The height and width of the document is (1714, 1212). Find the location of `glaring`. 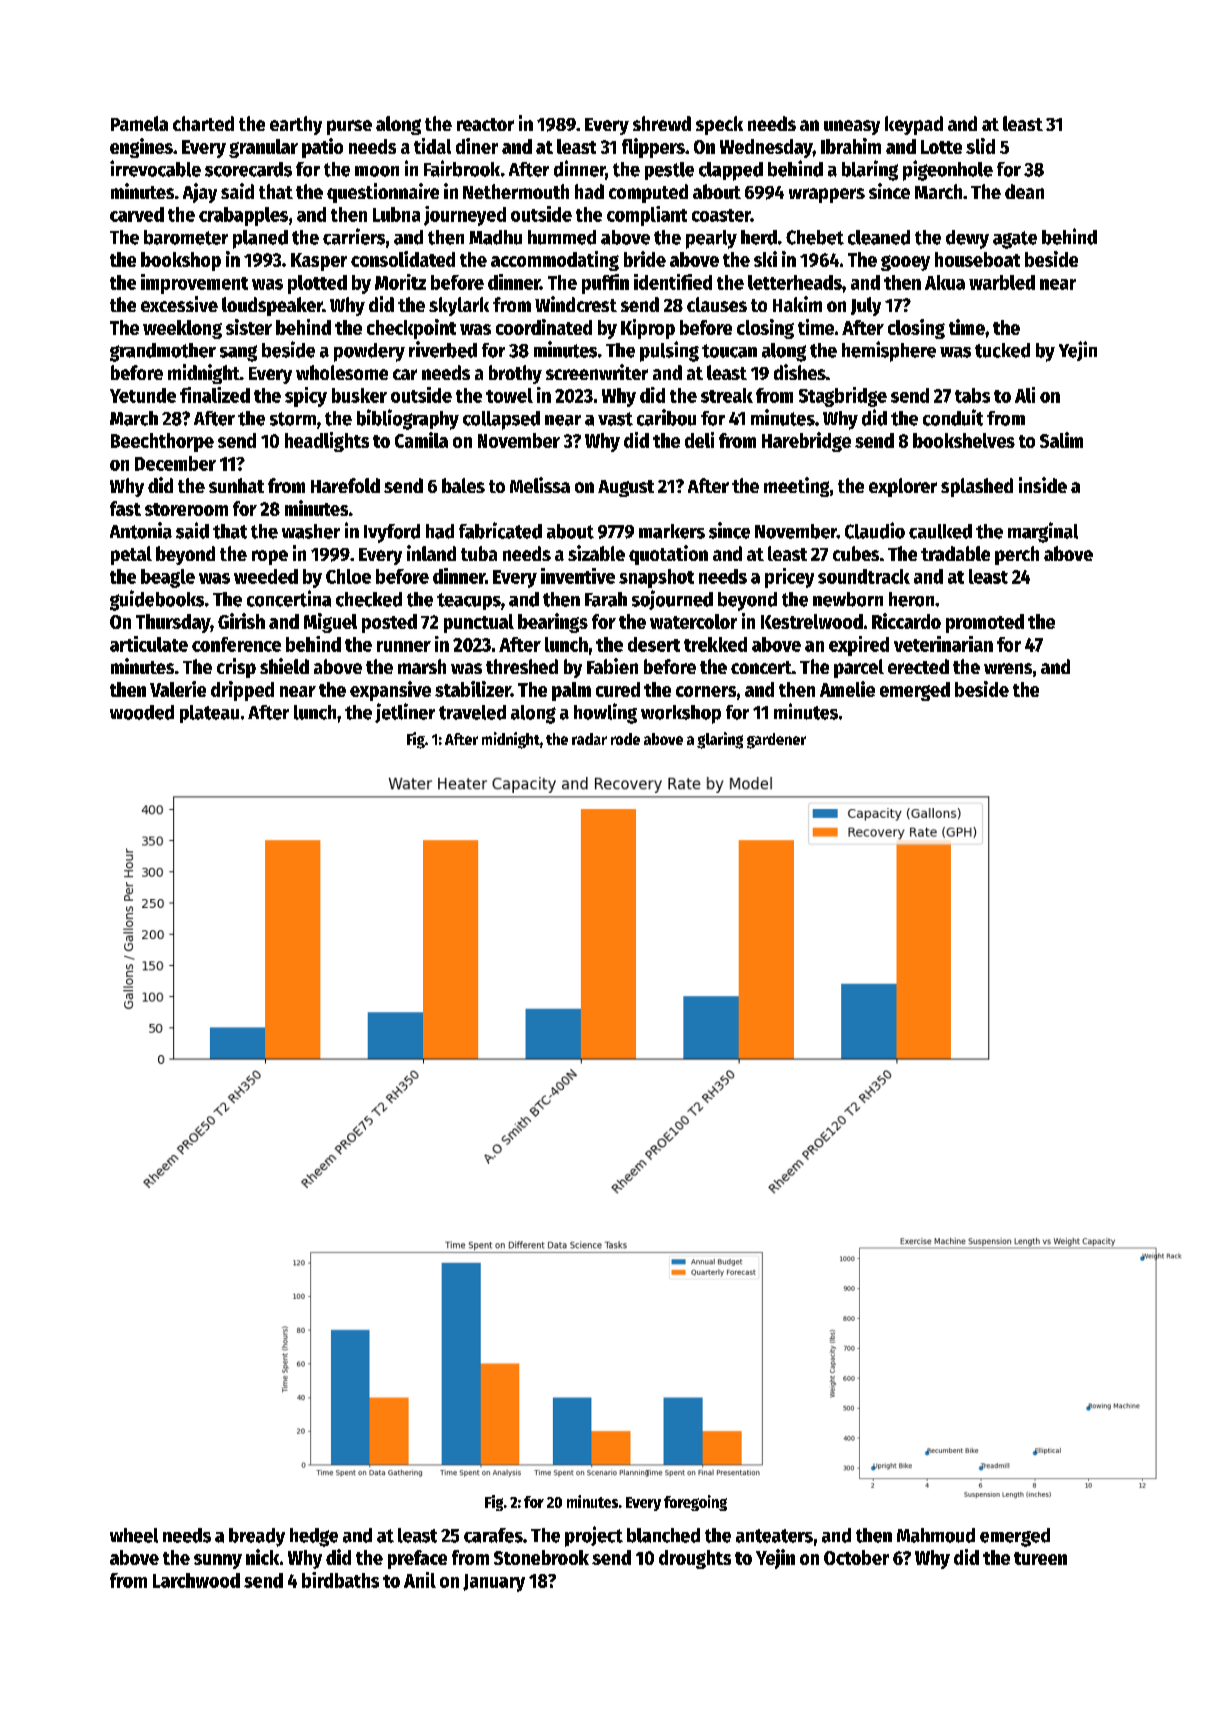

glaring is located at coordinates (720, 740).
